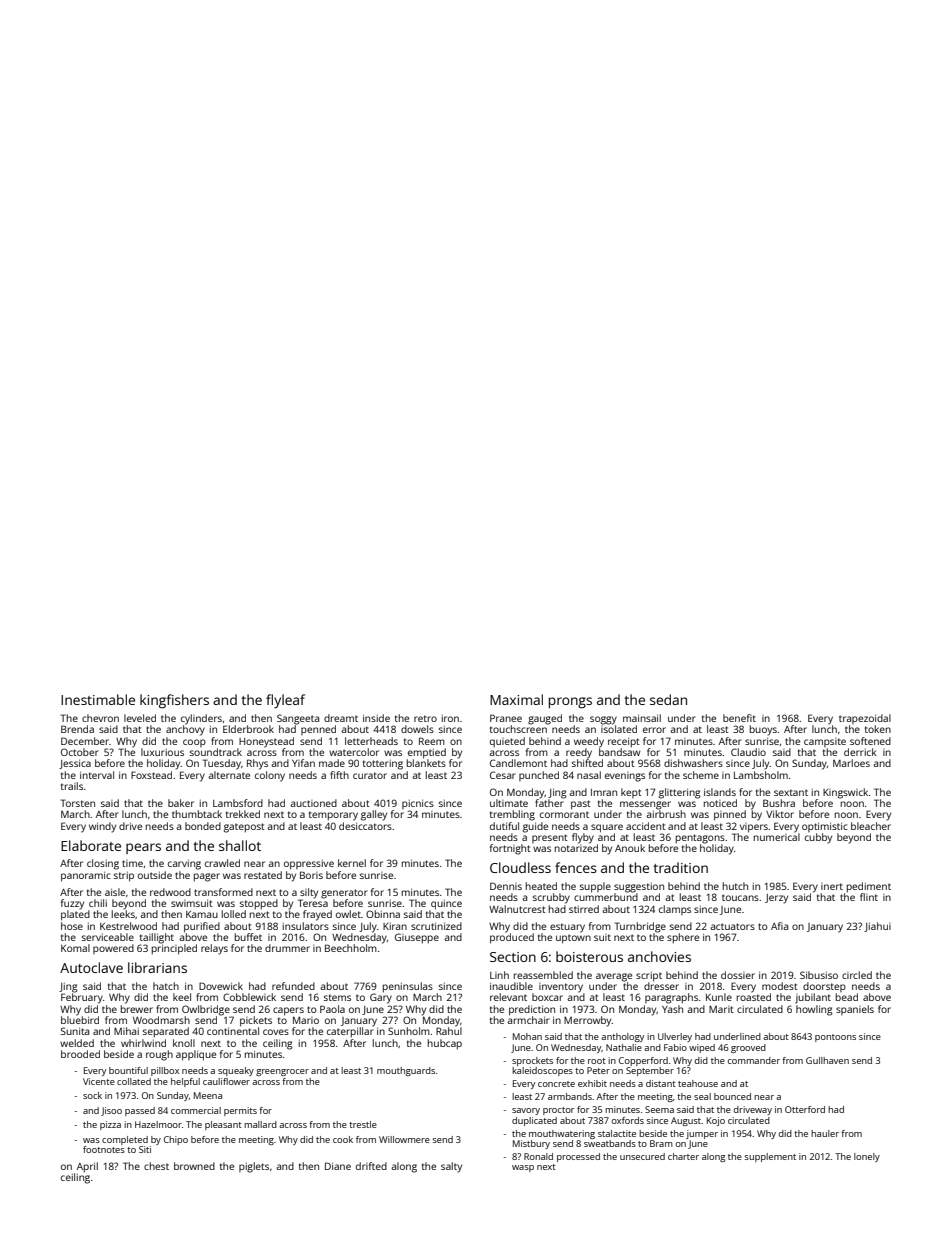  I want to click on Elaborate, so click(91, 845).
